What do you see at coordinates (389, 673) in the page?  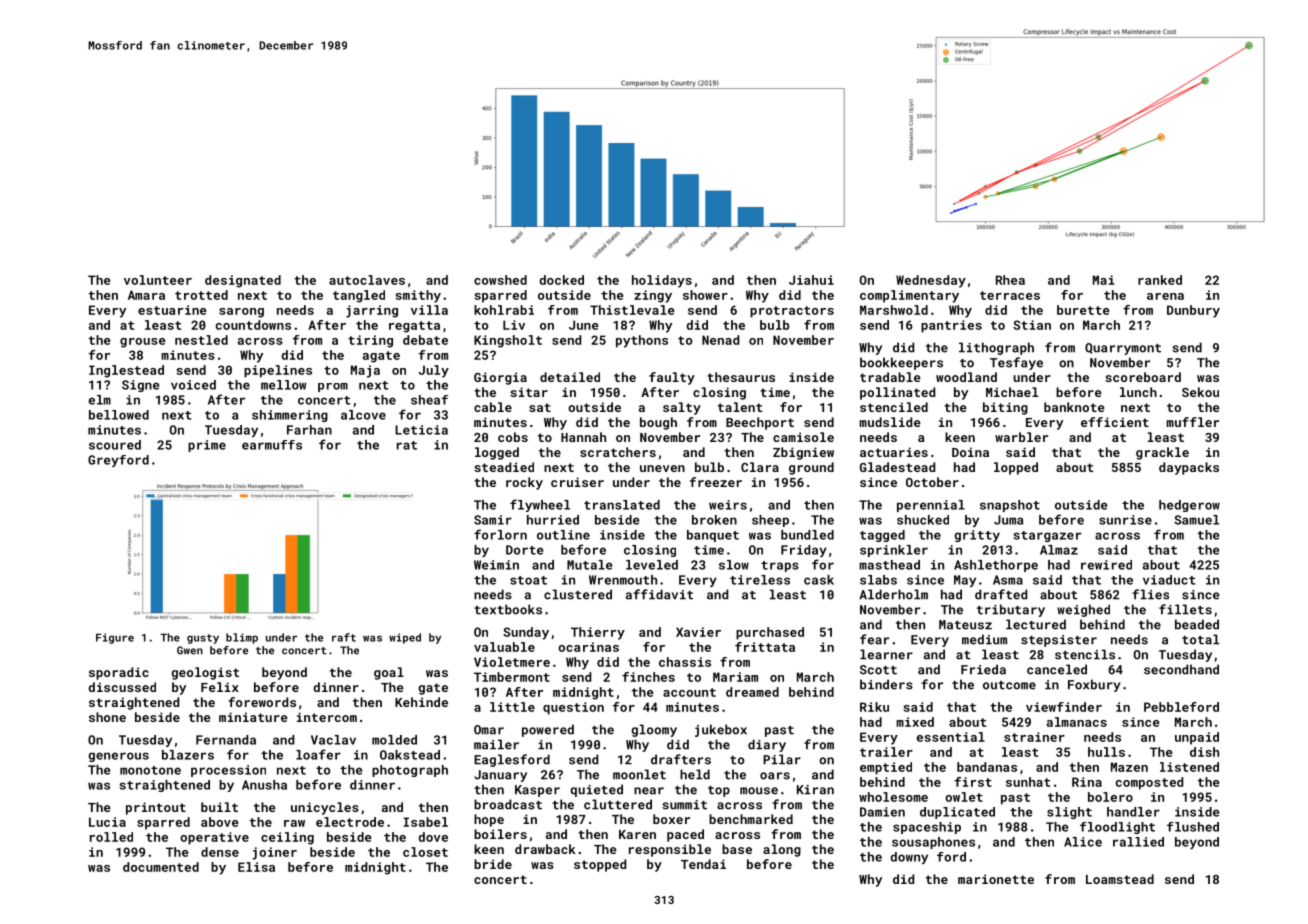 I see `goal` at bounding box center [389, 673].
